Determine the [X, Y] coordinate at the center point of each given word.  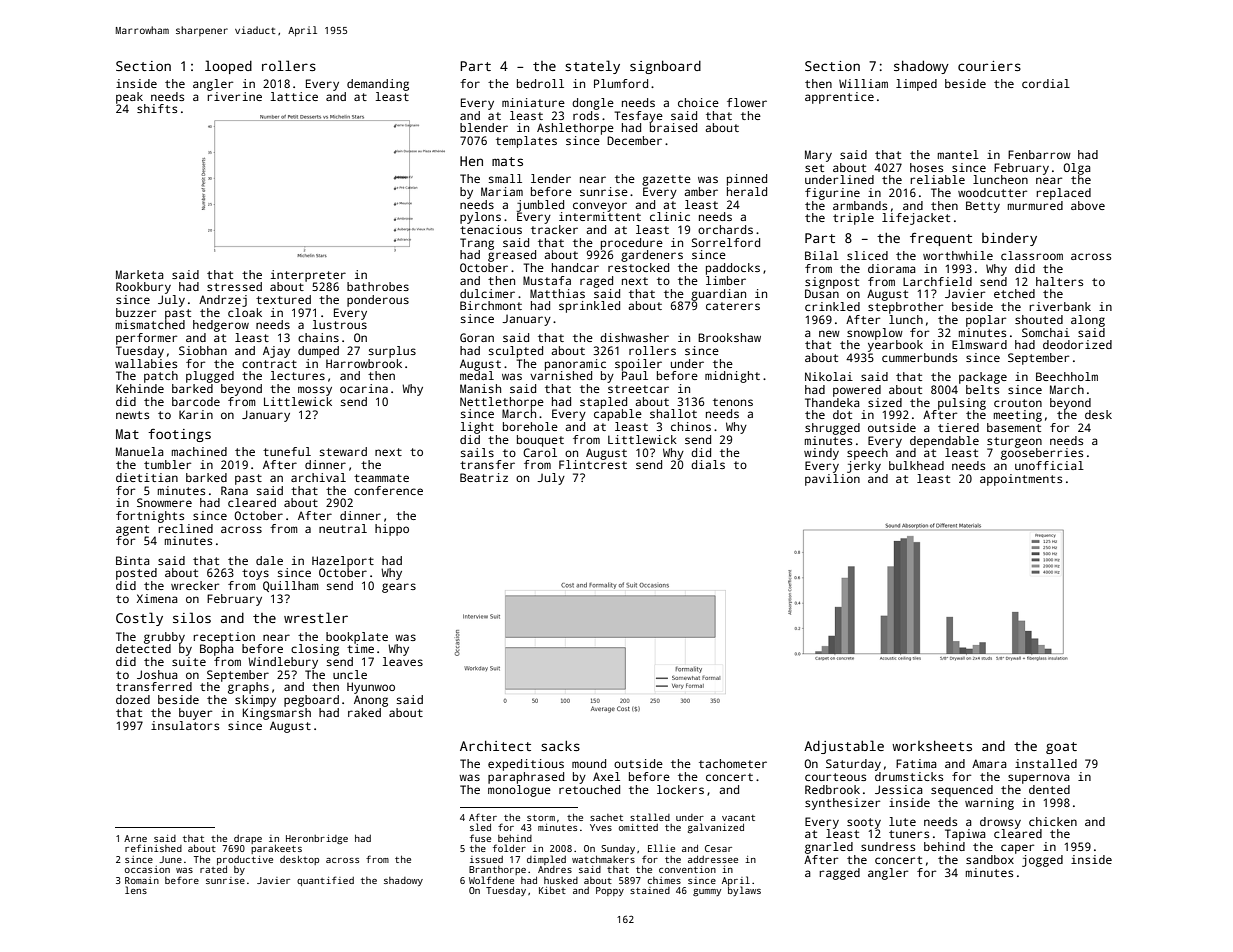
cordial [1046, 83]
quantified [325, 881]
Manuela [140, 451]
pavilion [832, 480]
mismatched [150, 324]
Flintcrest [593, 464]
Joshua [157, 674]
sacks [560, 746]
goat [1061, 748]
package [983, 378]
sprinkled [589, 307]
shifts [157, 108]
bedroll [540, 83]
